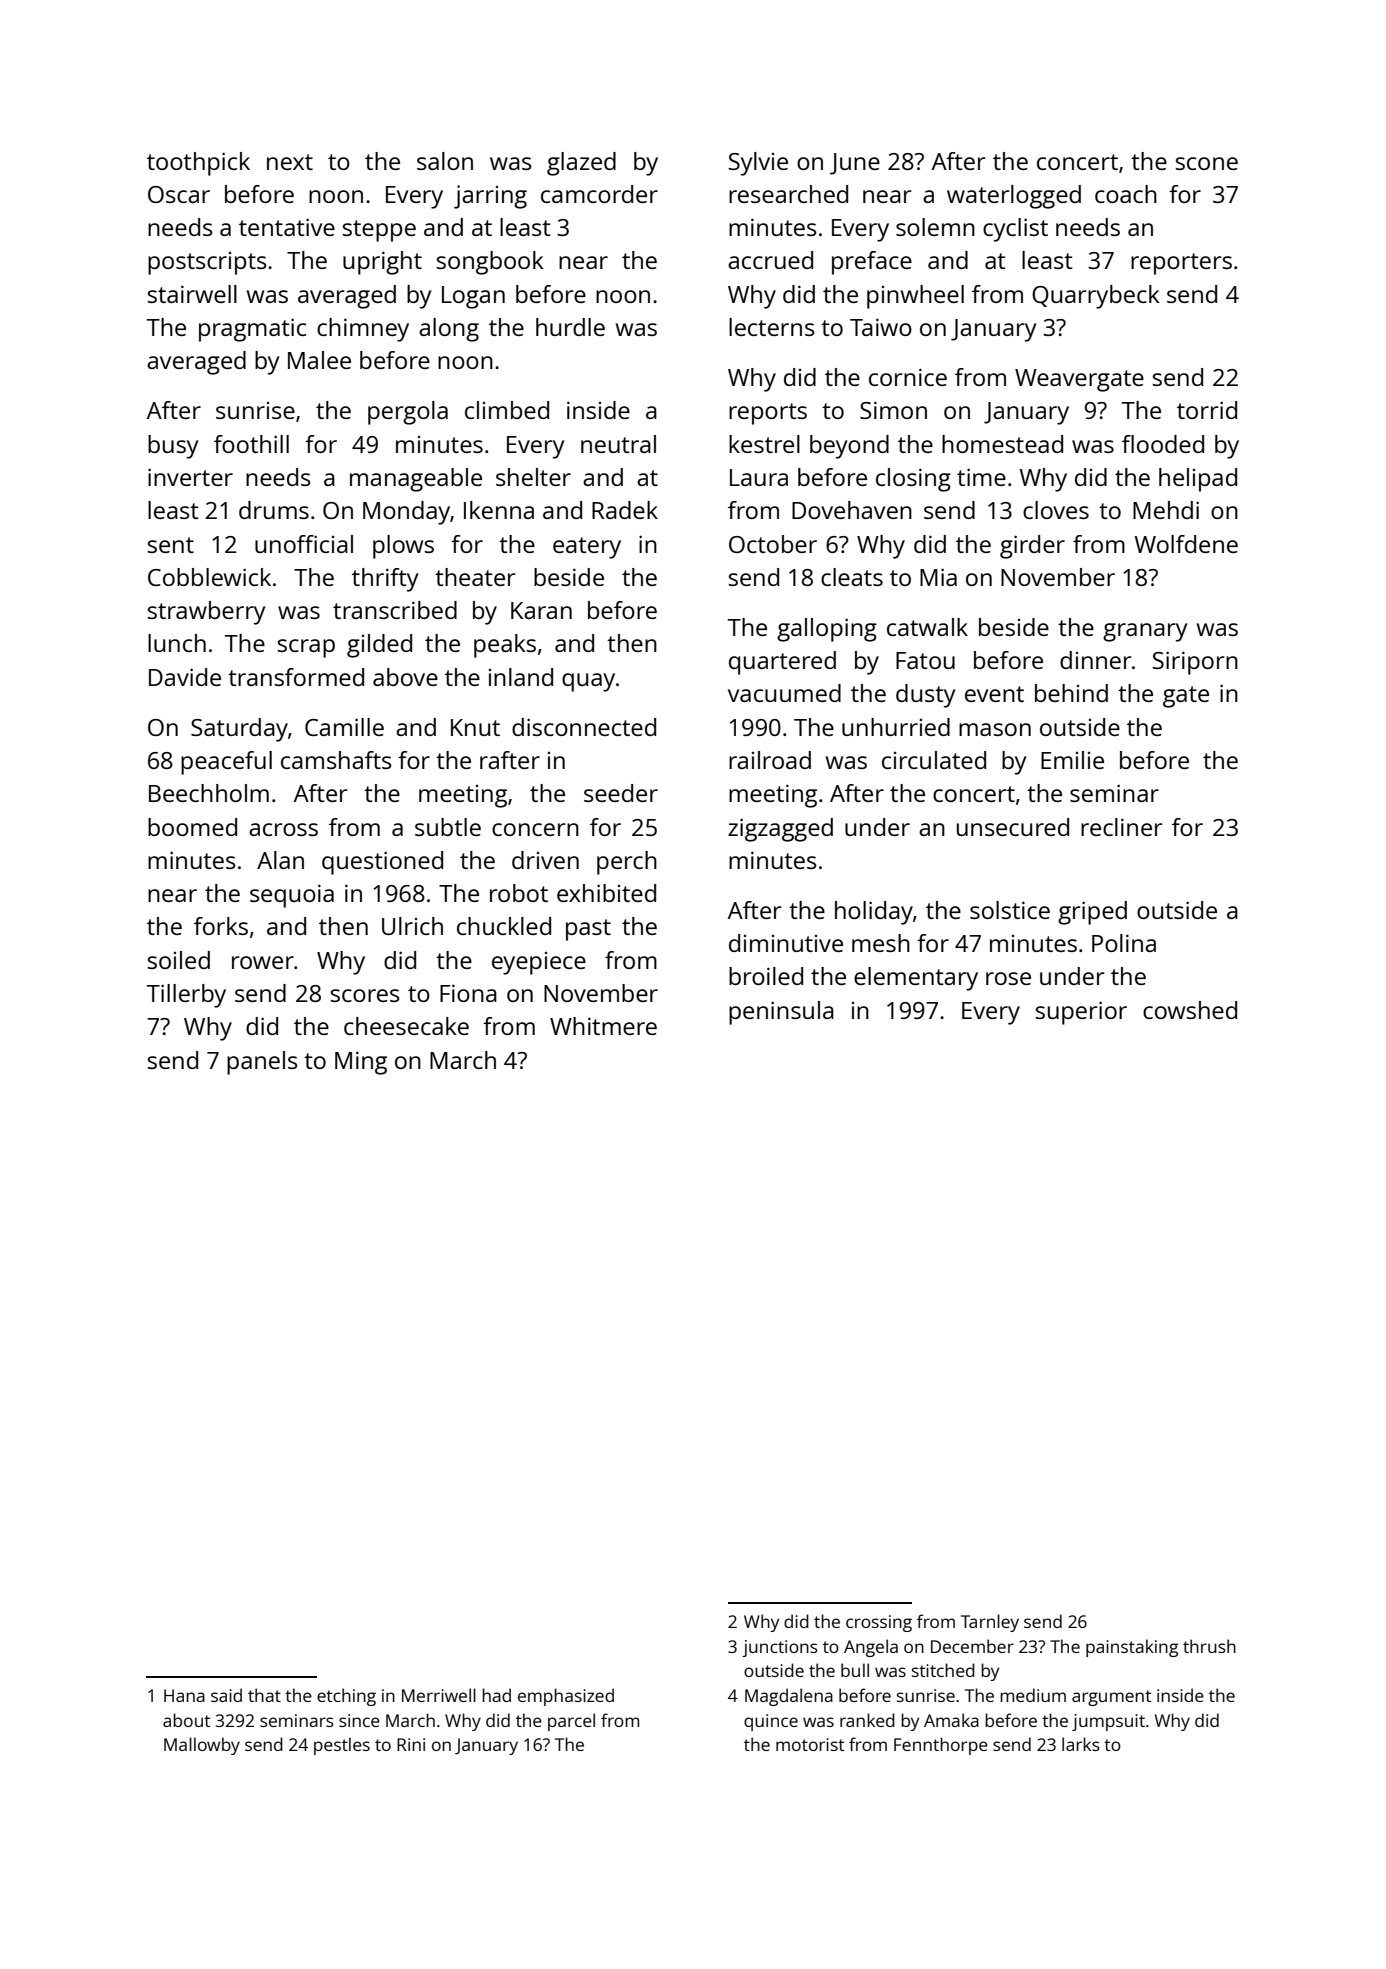 This image has width=1386, height=1969. I want to click on galloping, so click(827, 630).
